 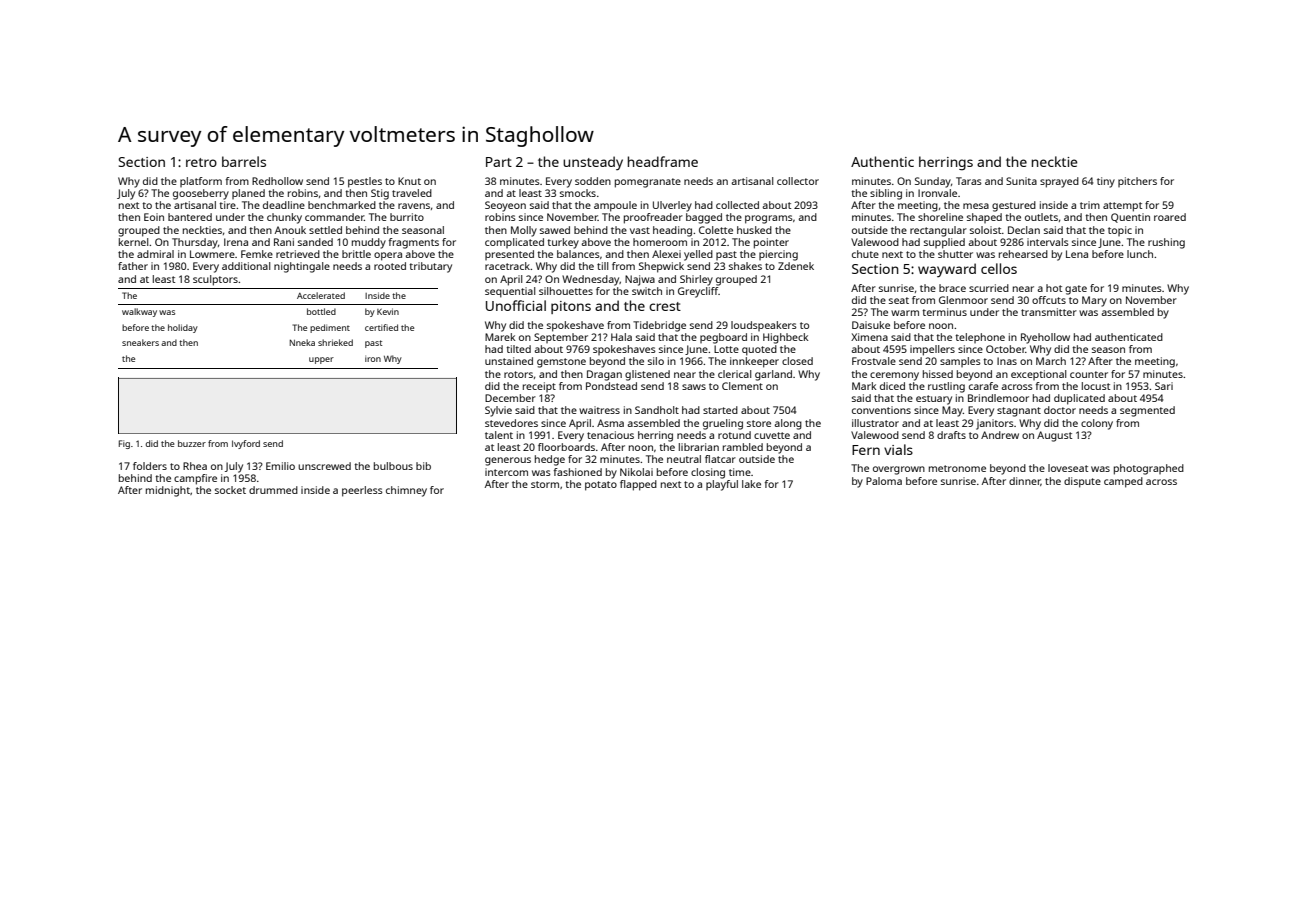 I want to click on started, so click(x=720, y=410).
